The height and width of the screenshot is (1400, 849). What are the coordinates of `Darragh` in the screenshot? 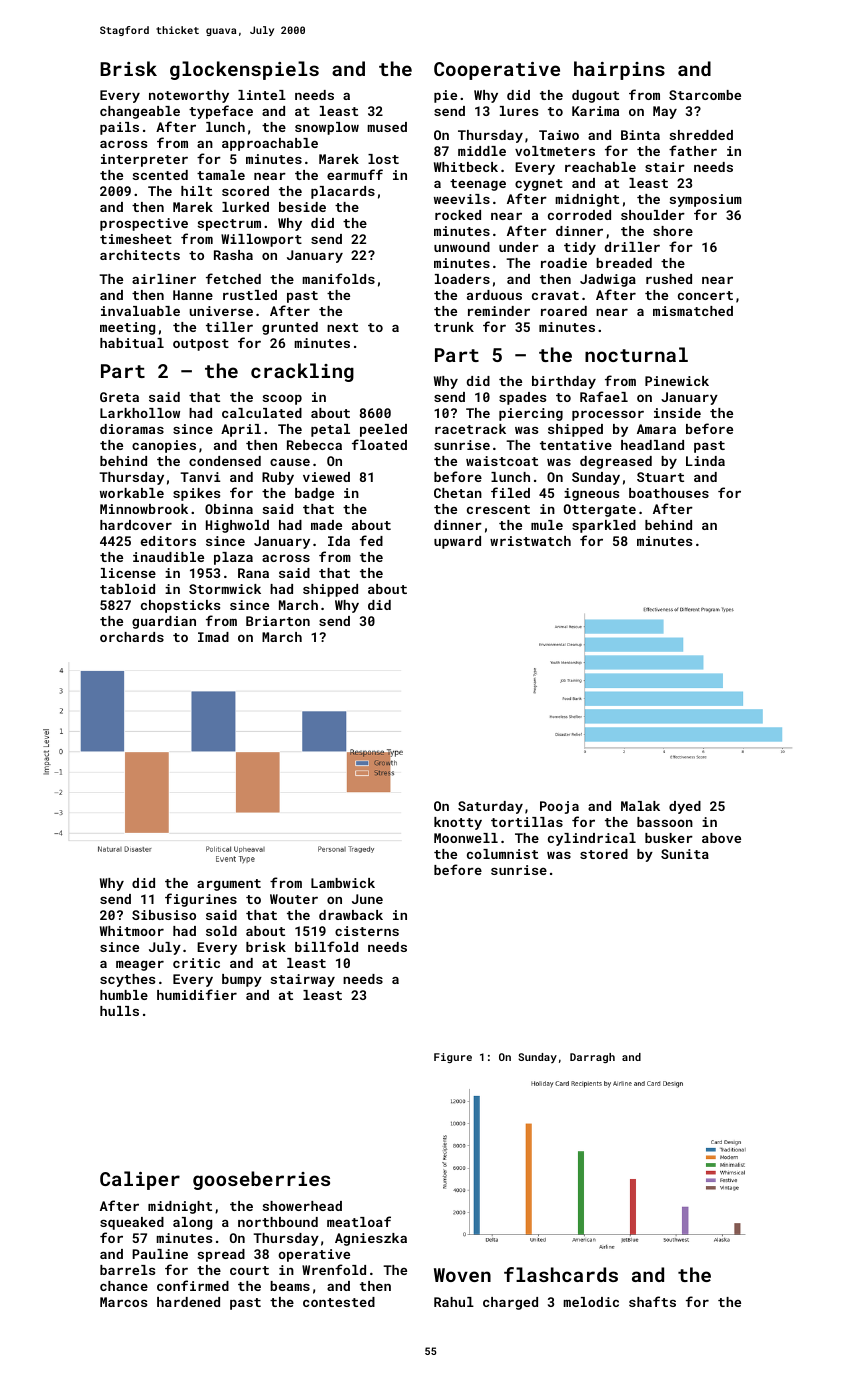 It's located at (592, 1058).
